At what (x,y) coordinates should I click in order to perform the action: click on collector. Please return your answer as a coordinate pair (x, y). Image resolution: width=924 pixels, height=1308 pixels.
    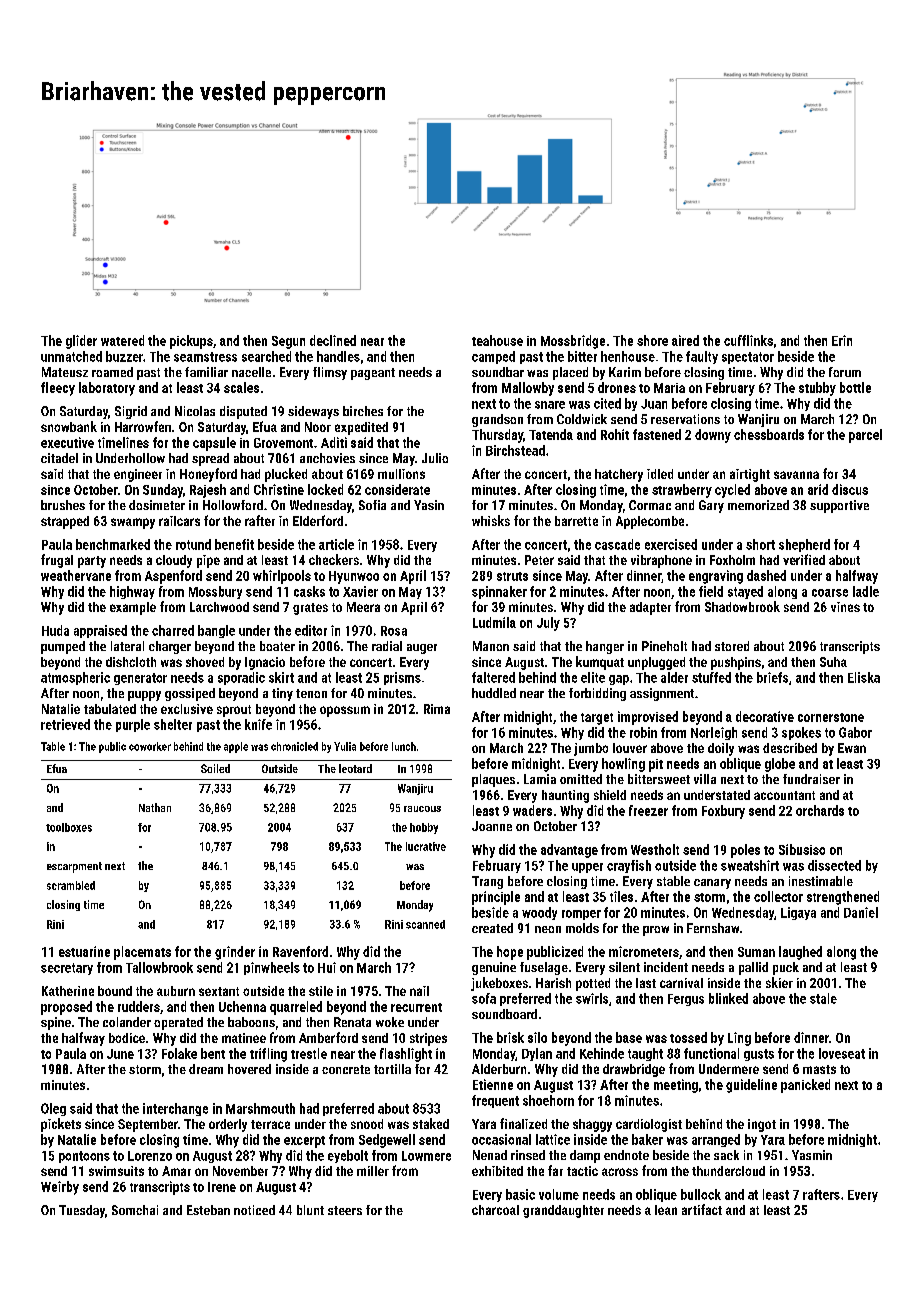
    Looking at the image, I should click on (778, 896).
